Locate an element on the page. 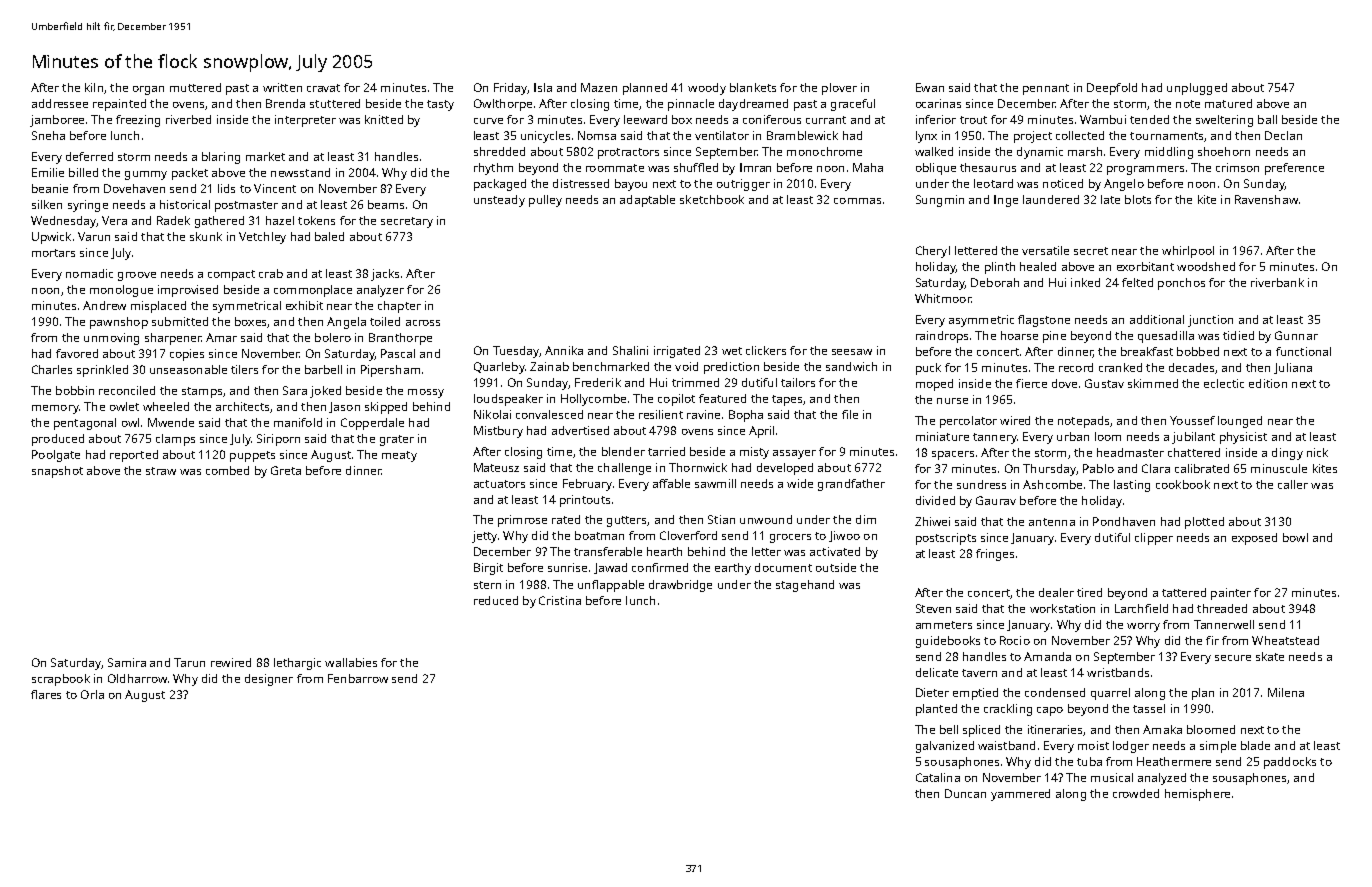 The height and width of the image is (887, 1372). riverbed is located at coordinates (188, 119).
